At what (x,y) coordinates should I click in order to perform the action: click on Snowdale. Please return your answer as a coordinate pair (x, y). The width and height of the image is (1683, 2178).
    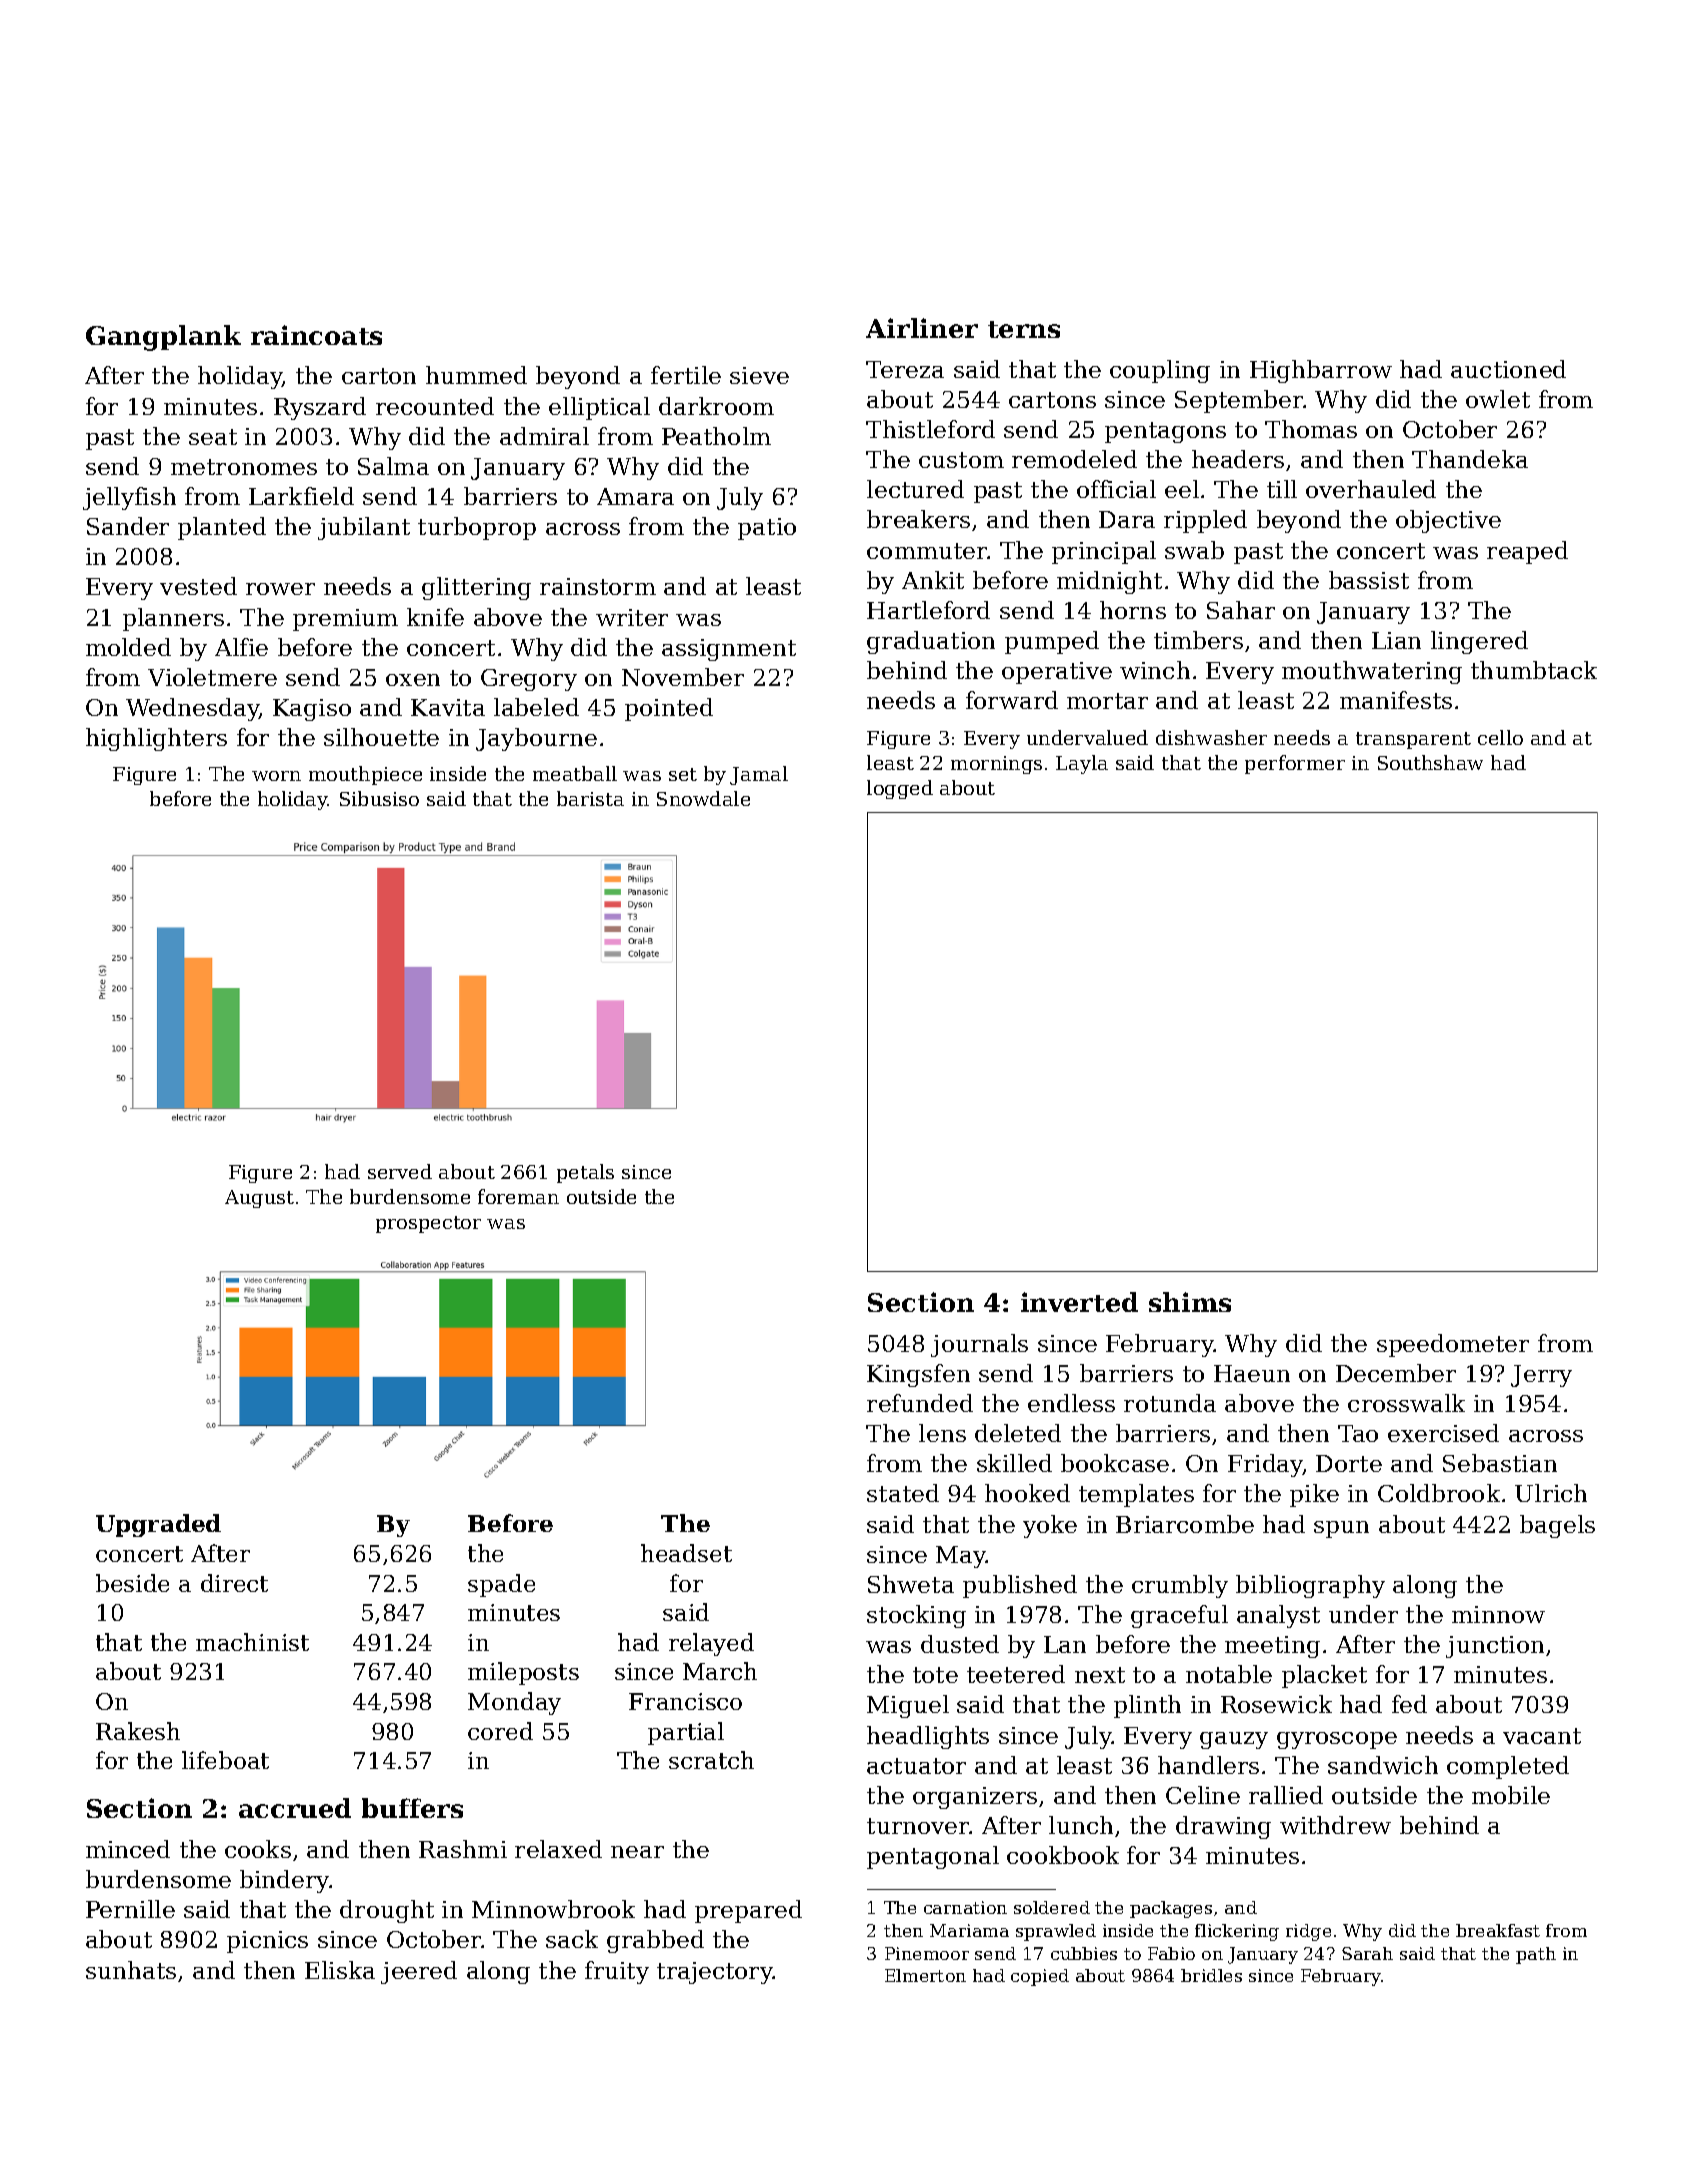
    Looking at the image, I should click on (703, 798).
